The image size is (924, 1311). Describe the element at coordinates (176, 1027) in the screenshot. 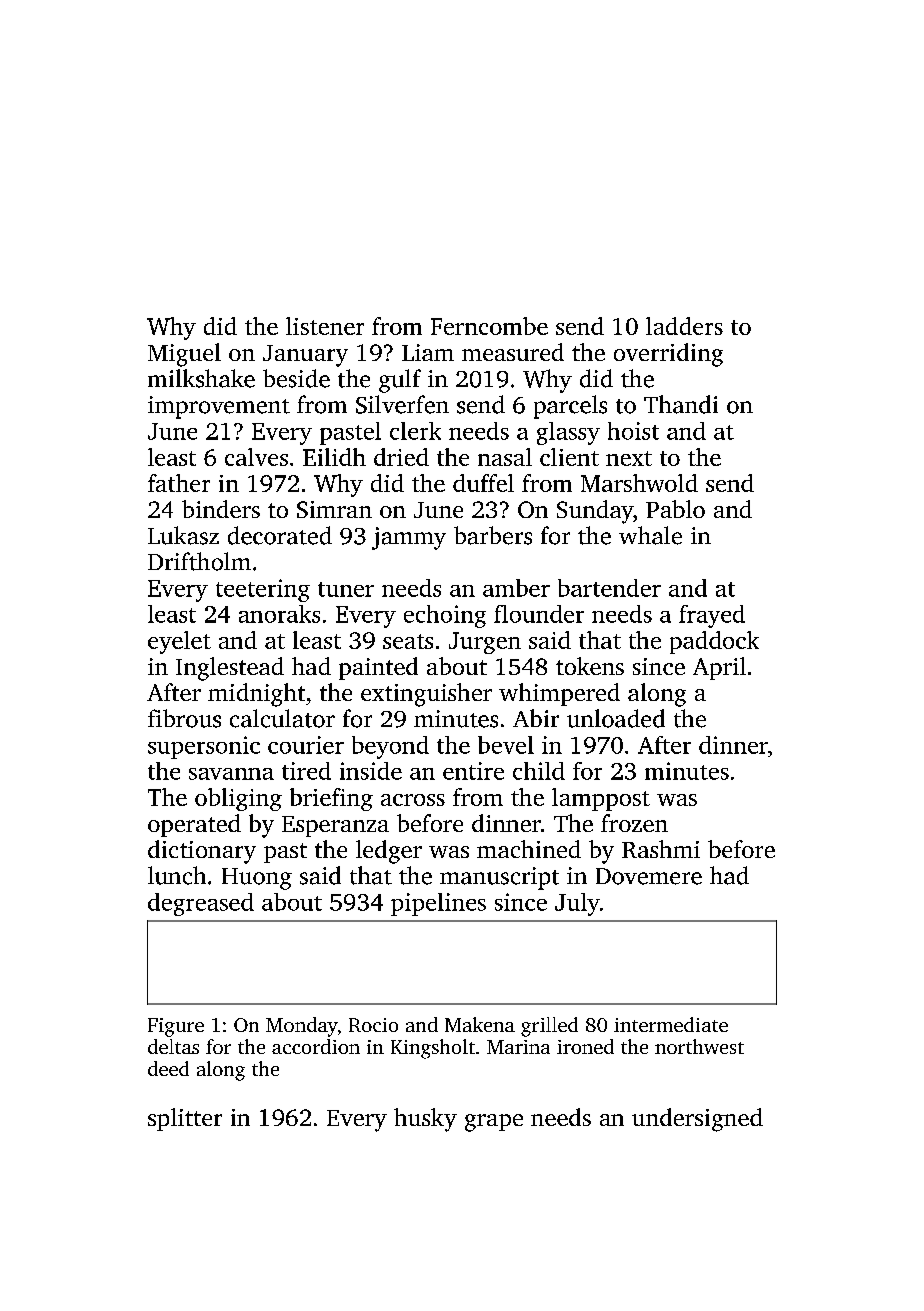

I see `Figure` at that location.
